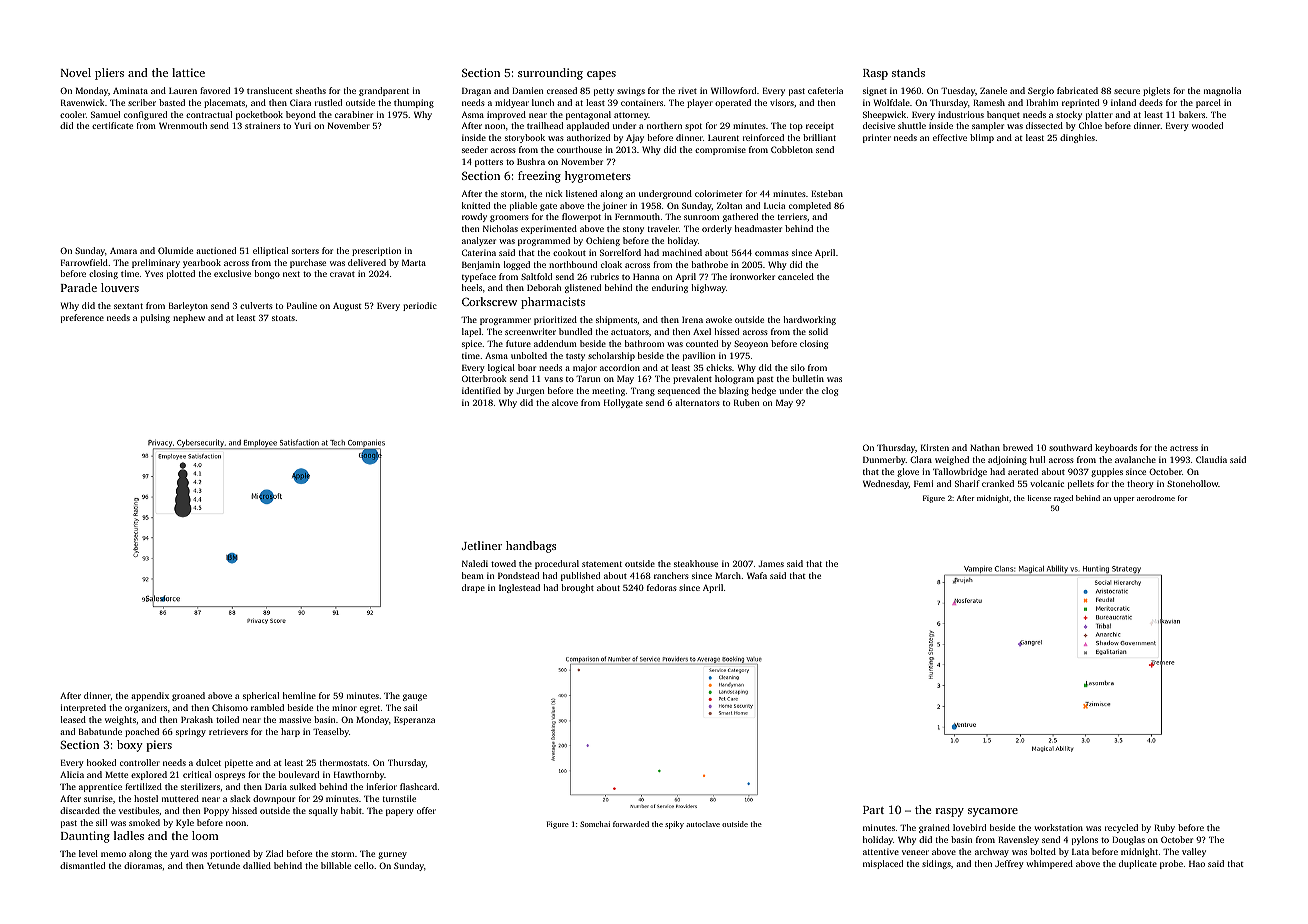  I want to click on Yetunde, so click(223, 865).
